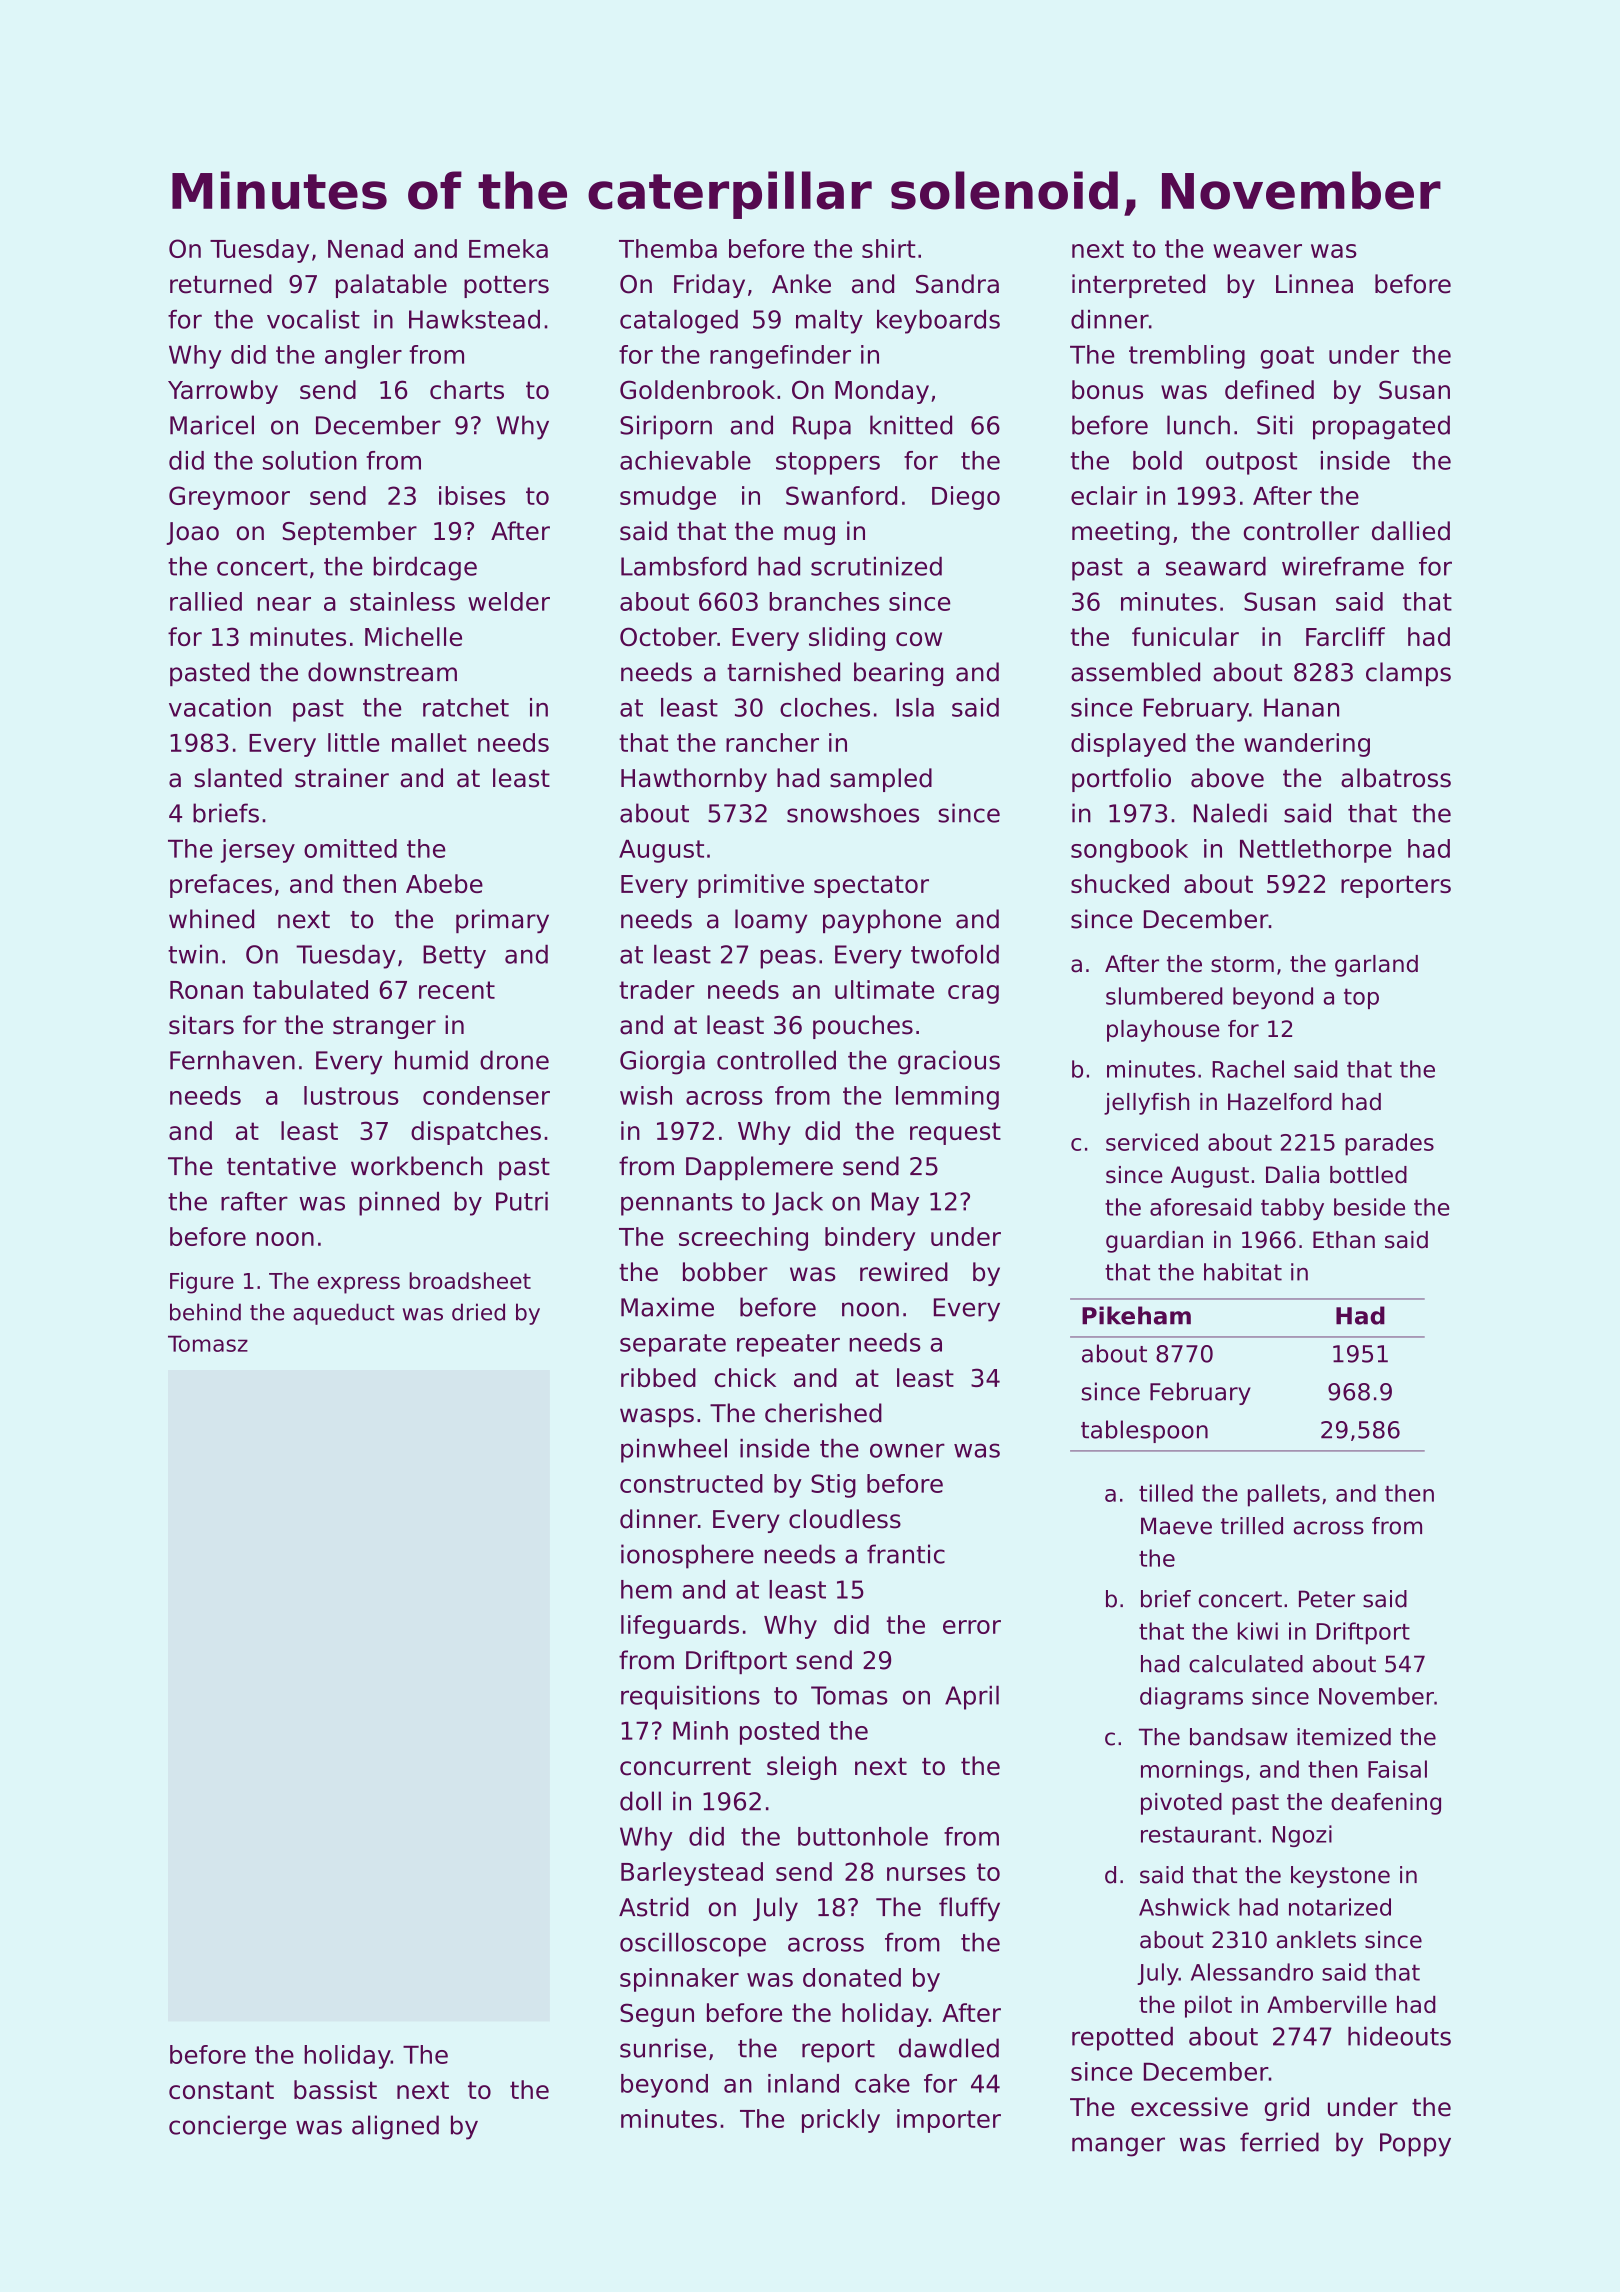 The width and height of the screenshot is (1620, 2292). Describe the element at coordinates (344, 1314) in the screenshot. I see `aqueduct` at that location.
